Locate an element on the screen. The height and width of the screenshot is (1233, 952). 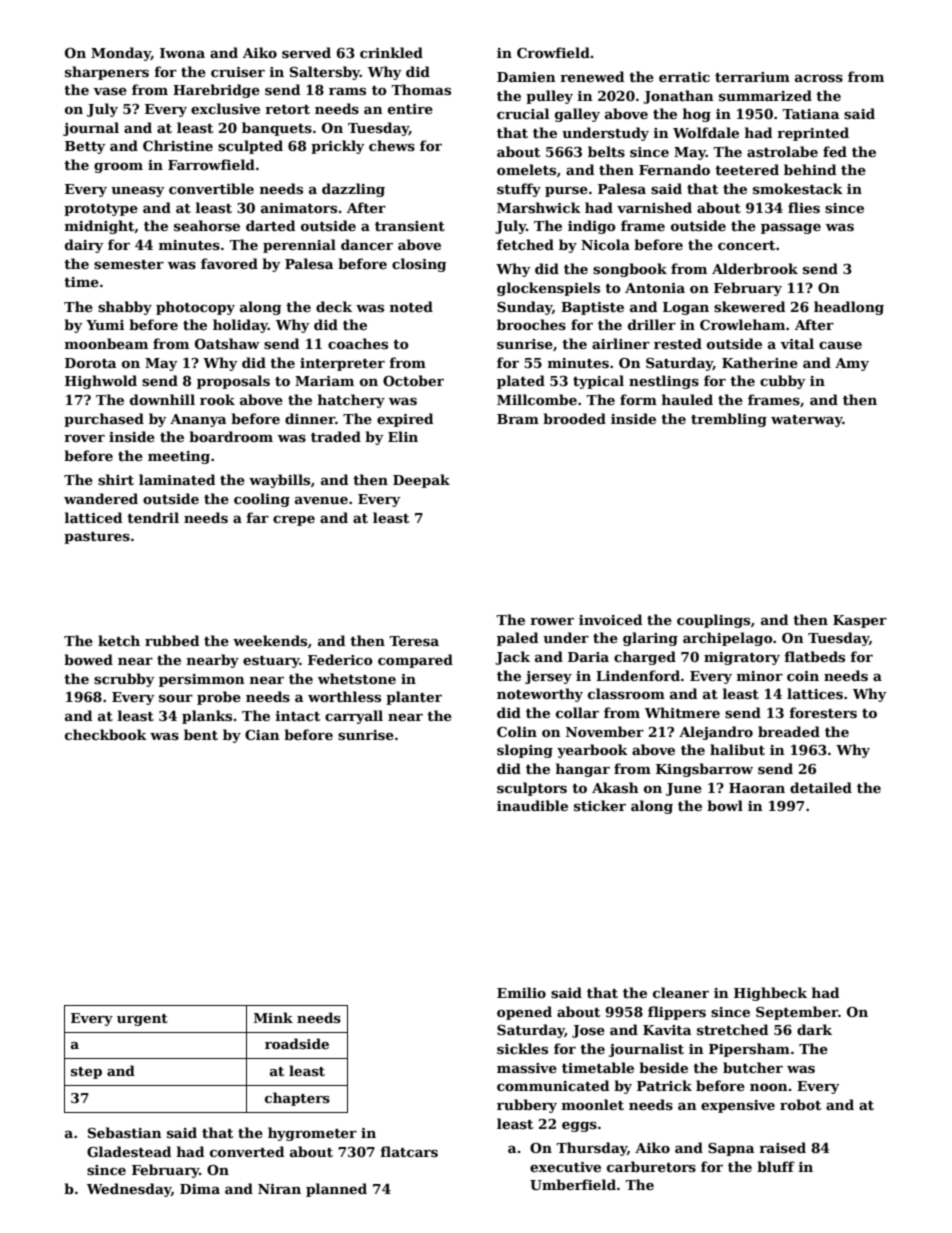
robot is located at coordinates (800, 1104).
